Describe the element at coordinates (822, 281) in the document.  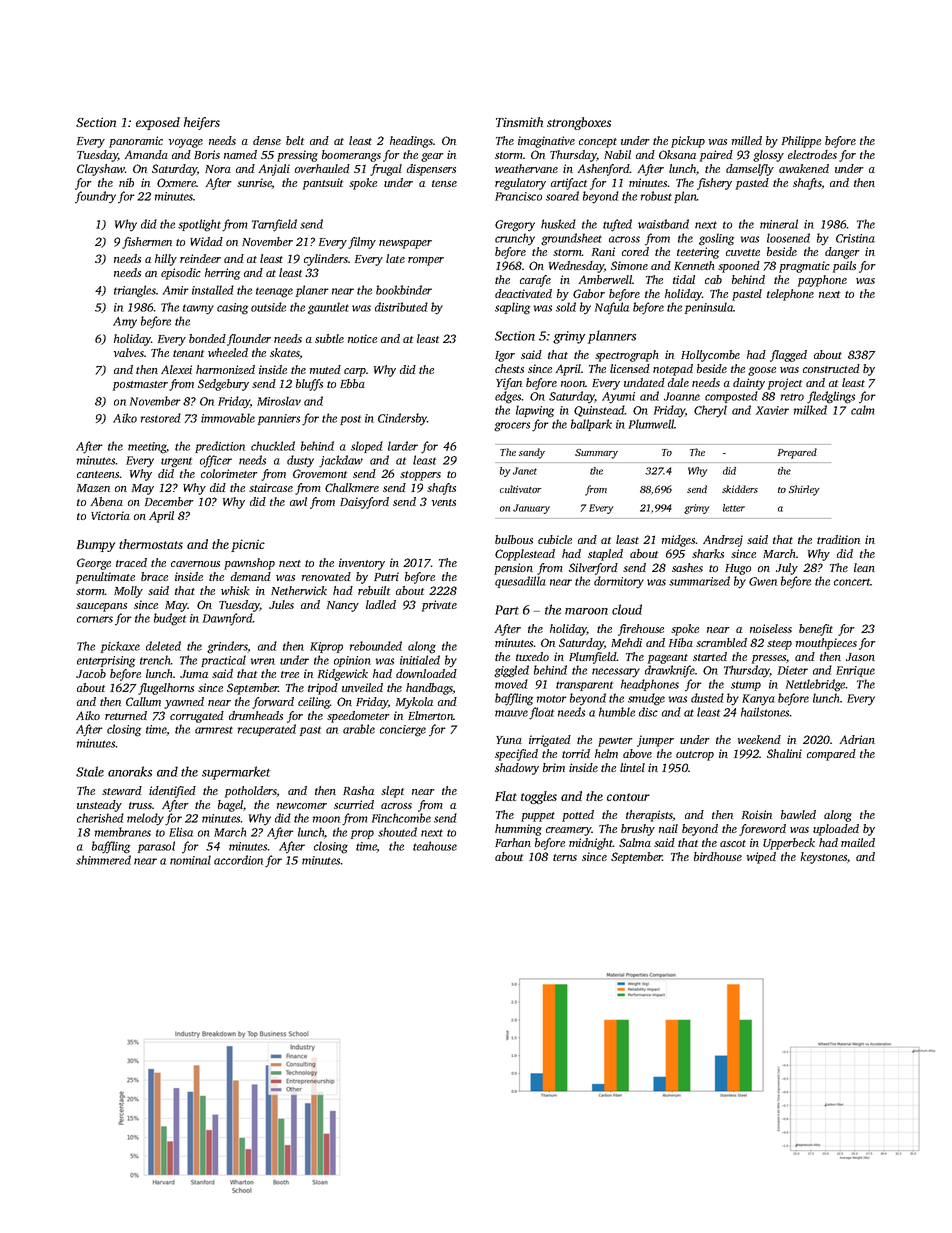
I see `payphone` at that location.
